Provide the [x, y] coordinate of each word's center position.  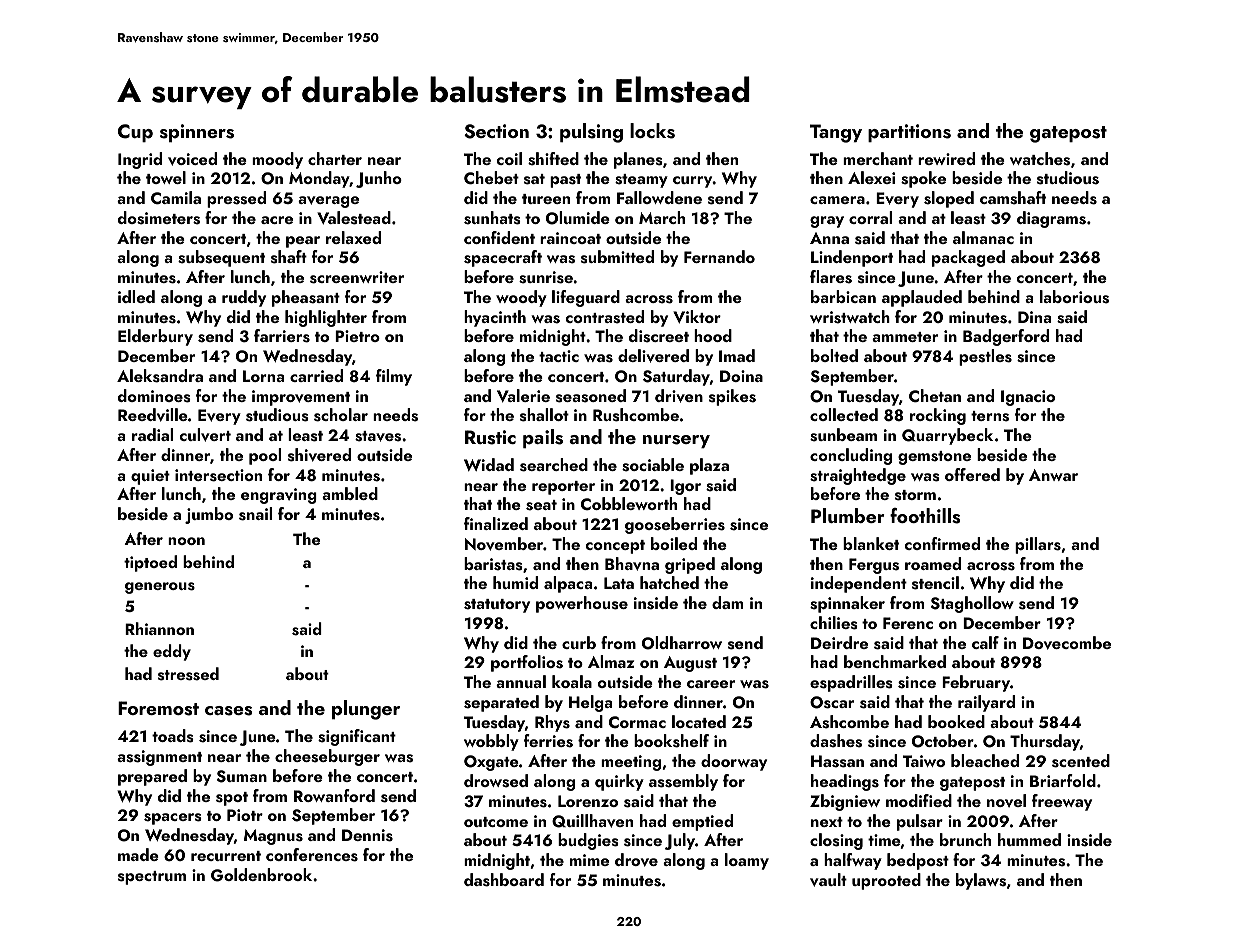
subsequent [221, 258]
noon [186, 541]
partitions [909, 133]
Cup [135, 133]
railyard [986, 703]
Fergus [874, 566]
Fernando [719, 256]
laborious [1074, 297]
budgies [588, 841]
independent [859, 584]
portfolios [527, 663]
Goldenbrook [261, 875]
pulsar [920, 822]
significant [357, 737]
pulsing [591, 133]
